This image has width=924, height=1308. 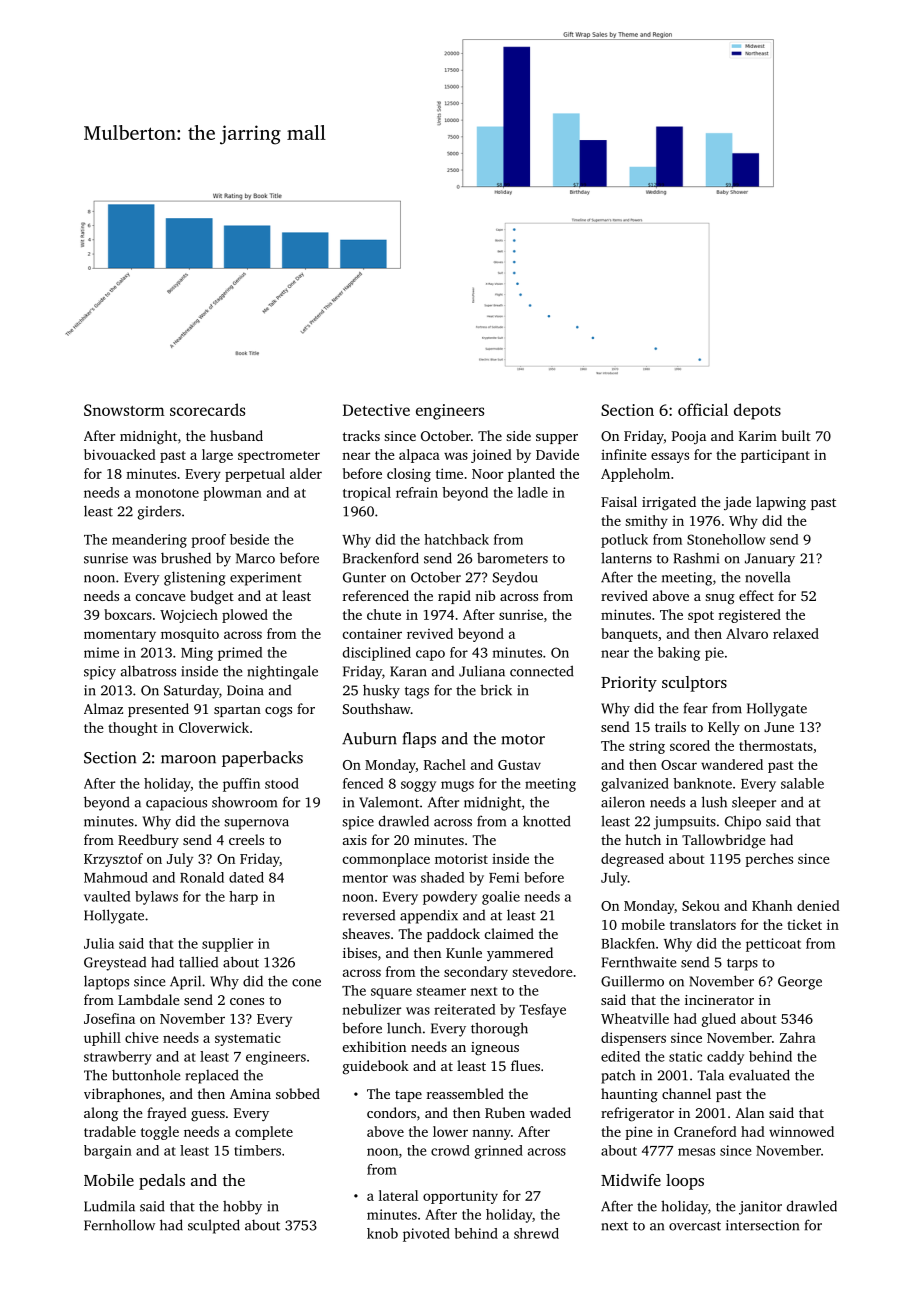 I want to click on pie, so click(x=714, y=654).
